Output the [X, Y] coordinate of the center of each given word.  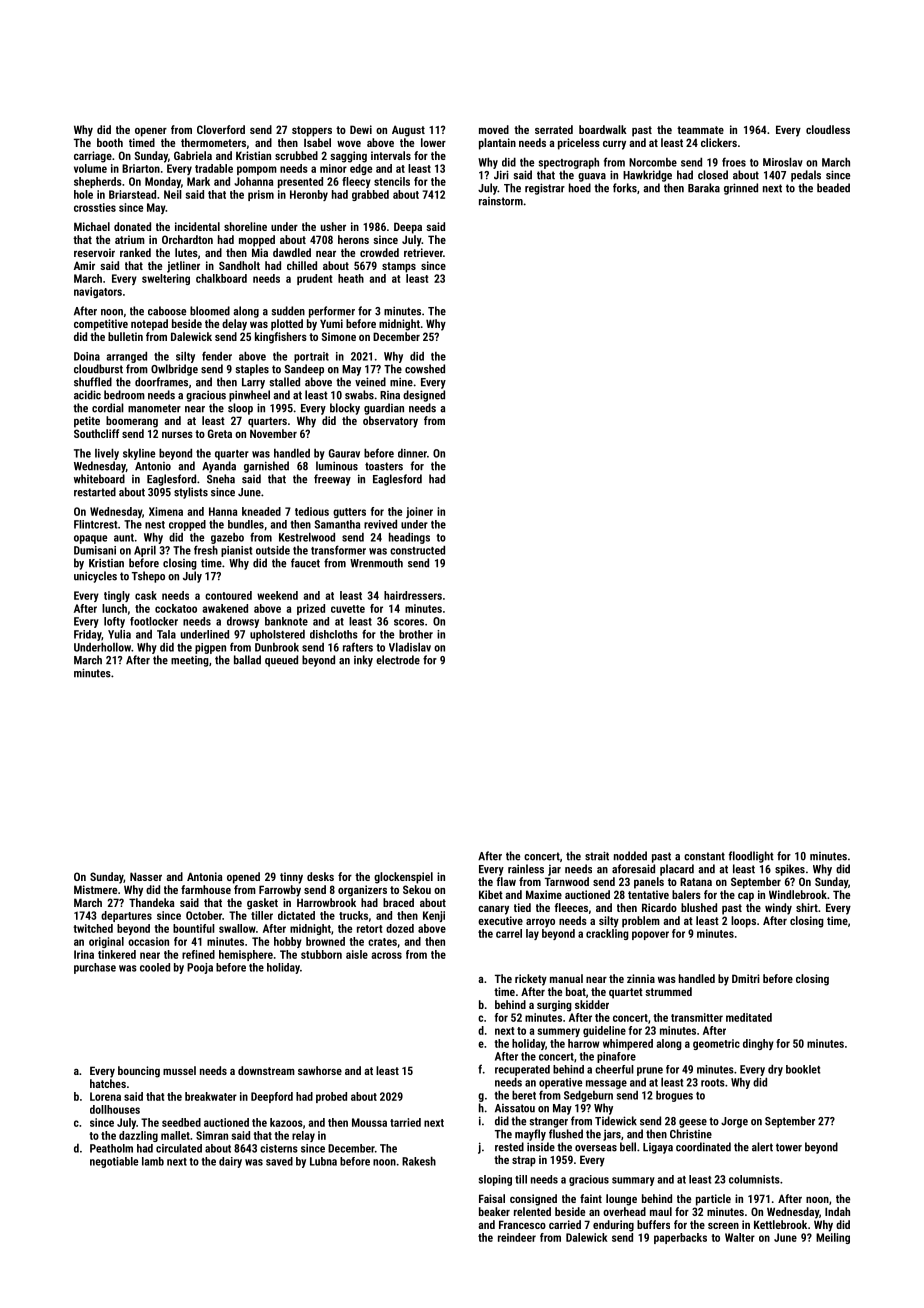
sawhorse [320, 1070]
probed [331, 1097]
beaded [833, 188]
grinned [741, 189]
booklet [803, 1069]
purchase [95, 968]
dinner [412, 453]
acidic [87, 395]
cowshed [425, 369]
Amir [84, 265]
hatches [108, 1083]
